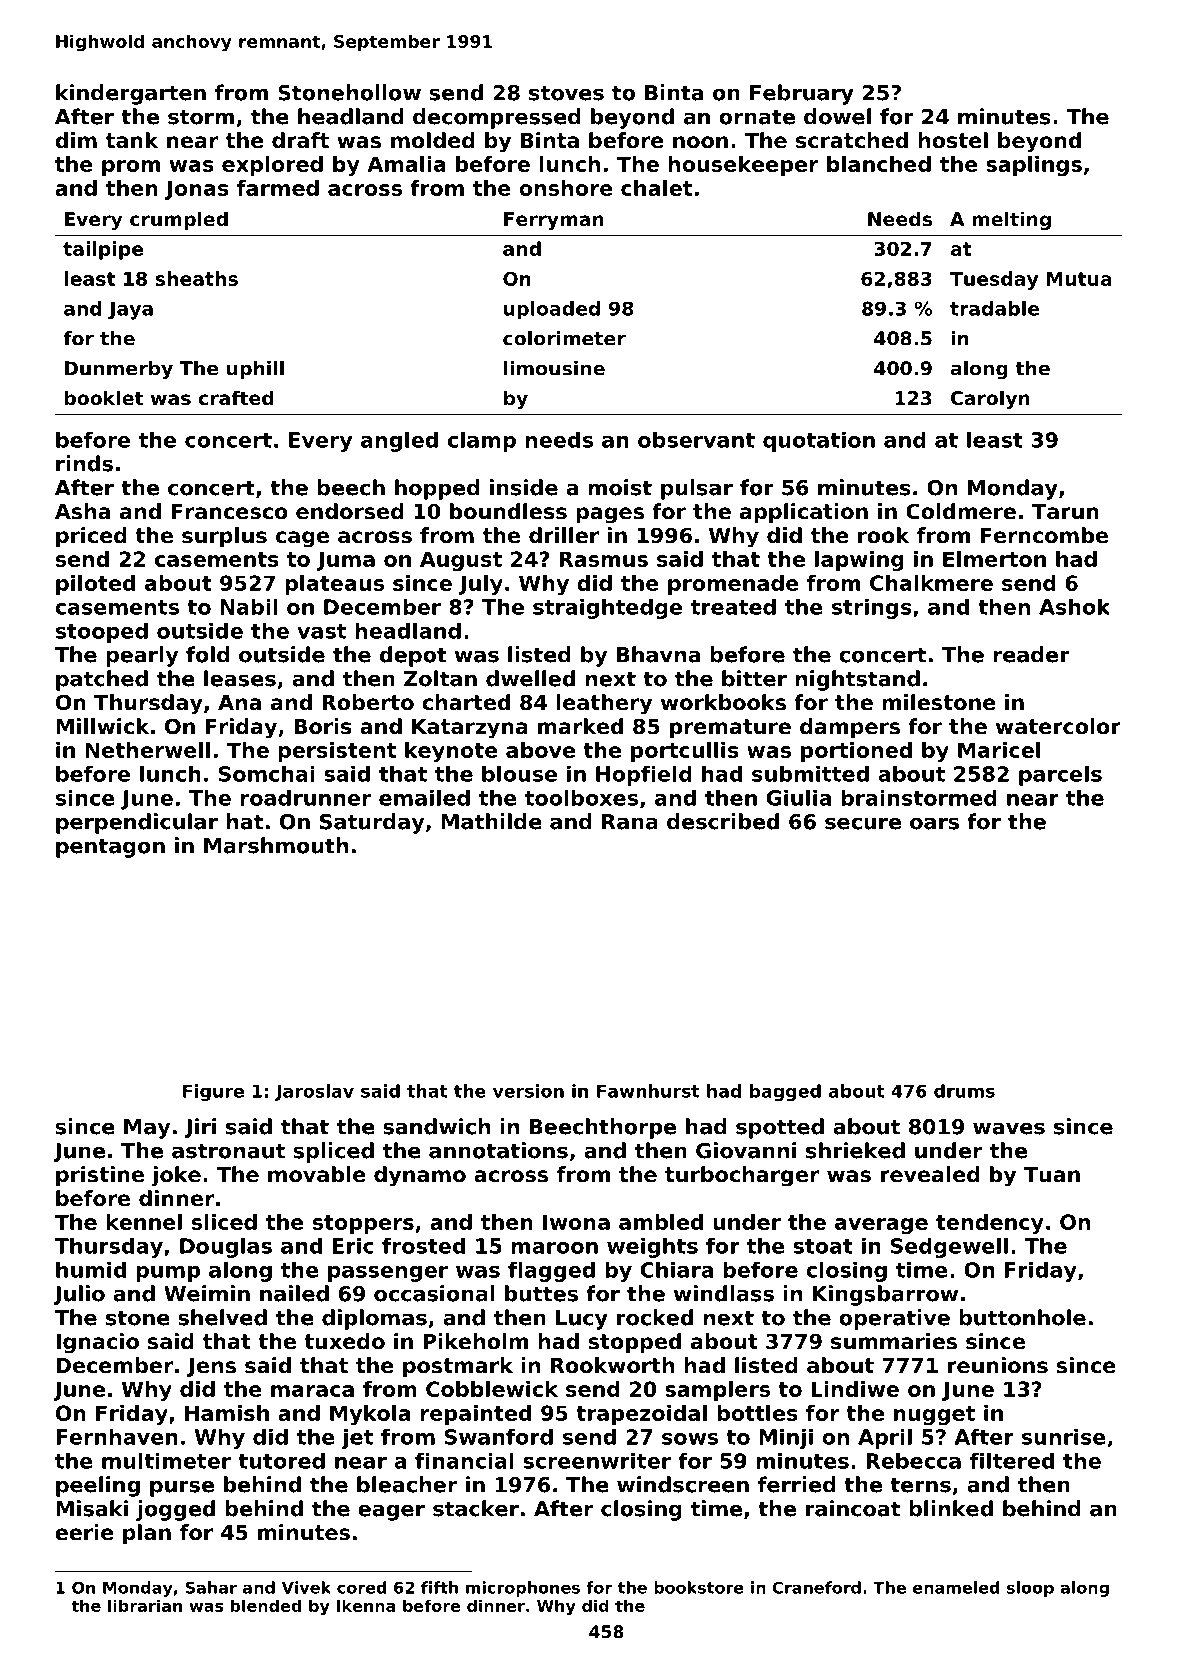 The height and width of the screenshot is (1664, 1177). I want to click on vast, so click(321, 631).
